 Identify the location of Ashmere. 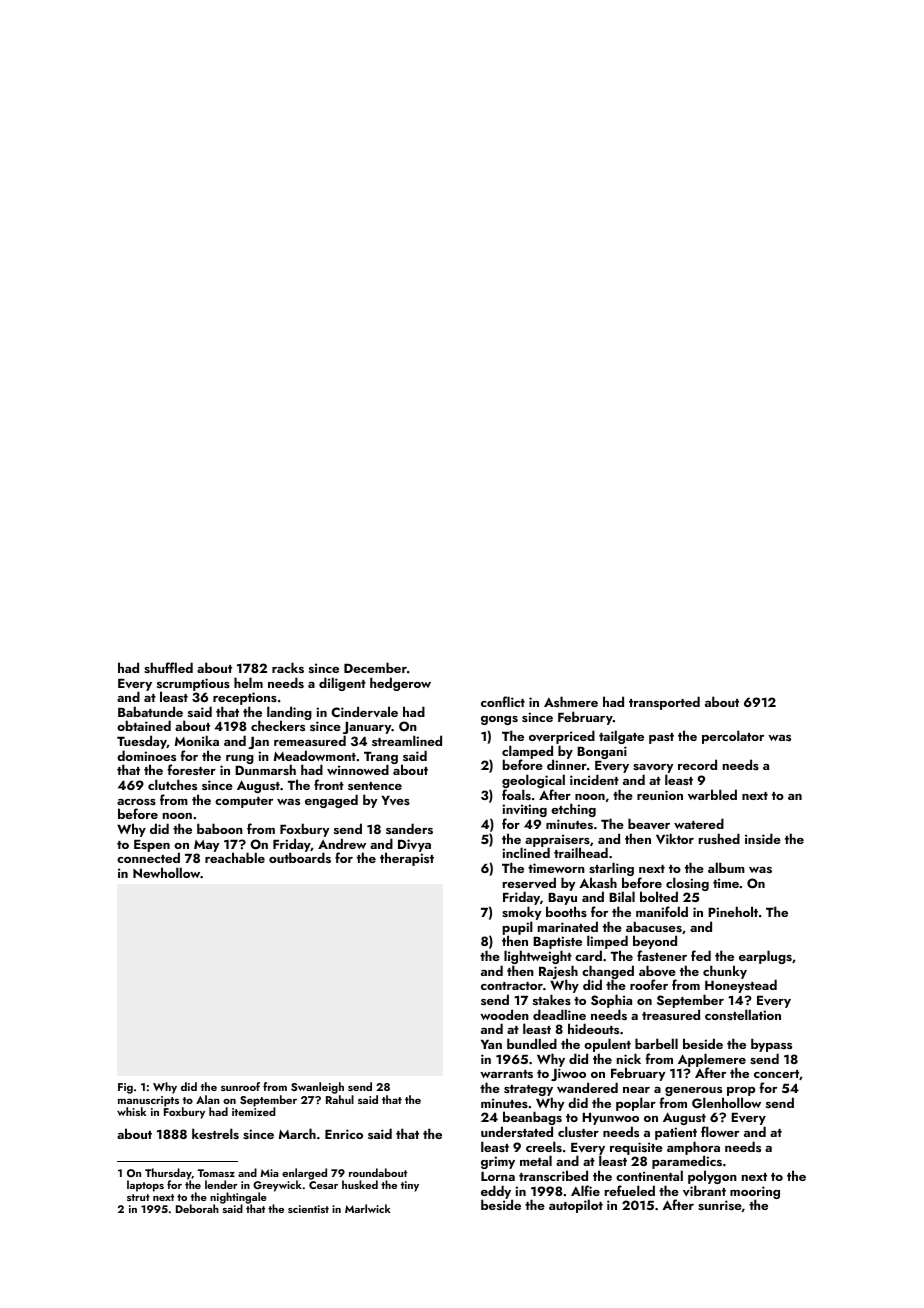
(571, 701).
